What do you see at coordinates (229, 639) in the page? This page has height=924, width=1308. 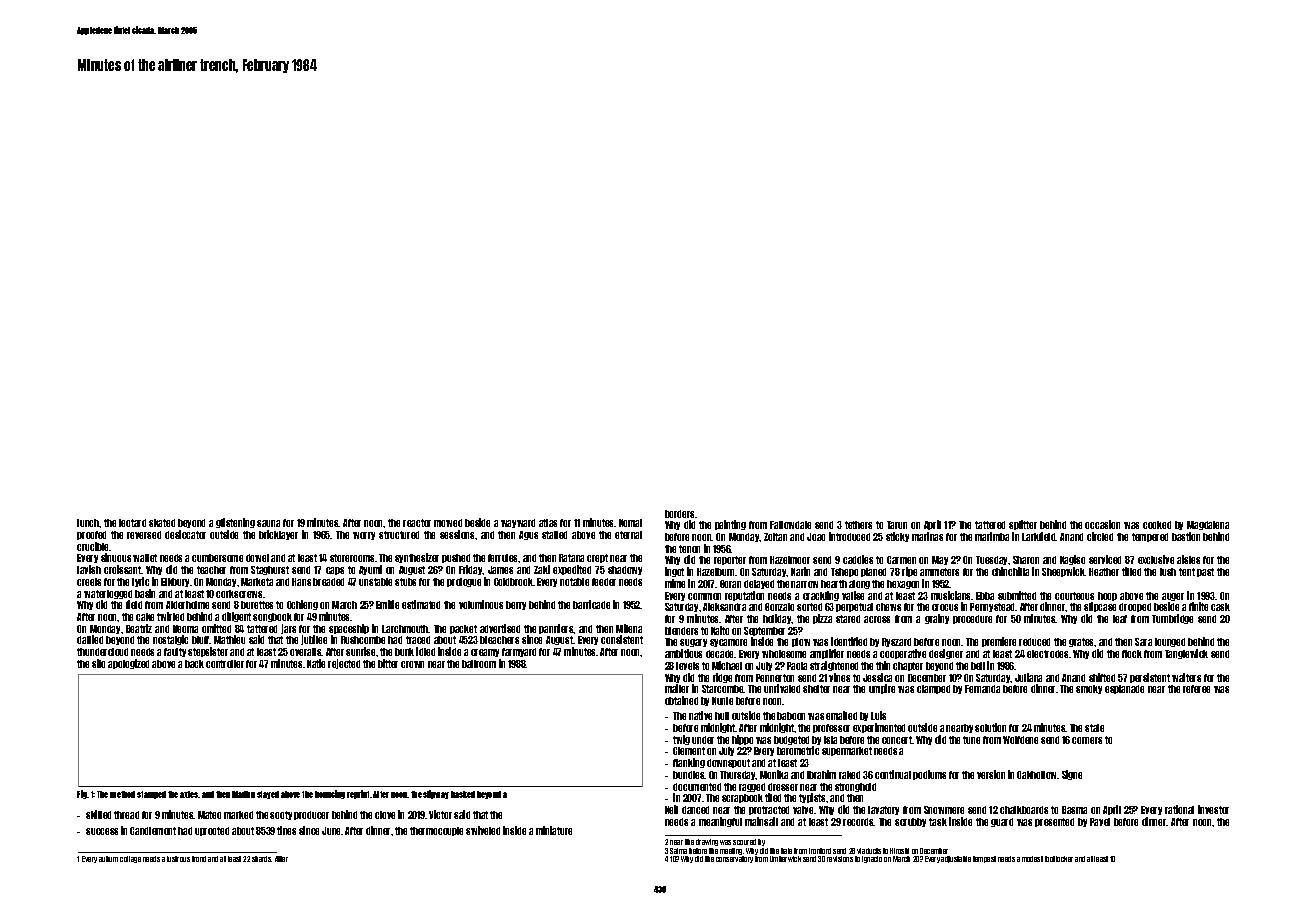 I see `Mathieu` at bounding box center [229, 639].
